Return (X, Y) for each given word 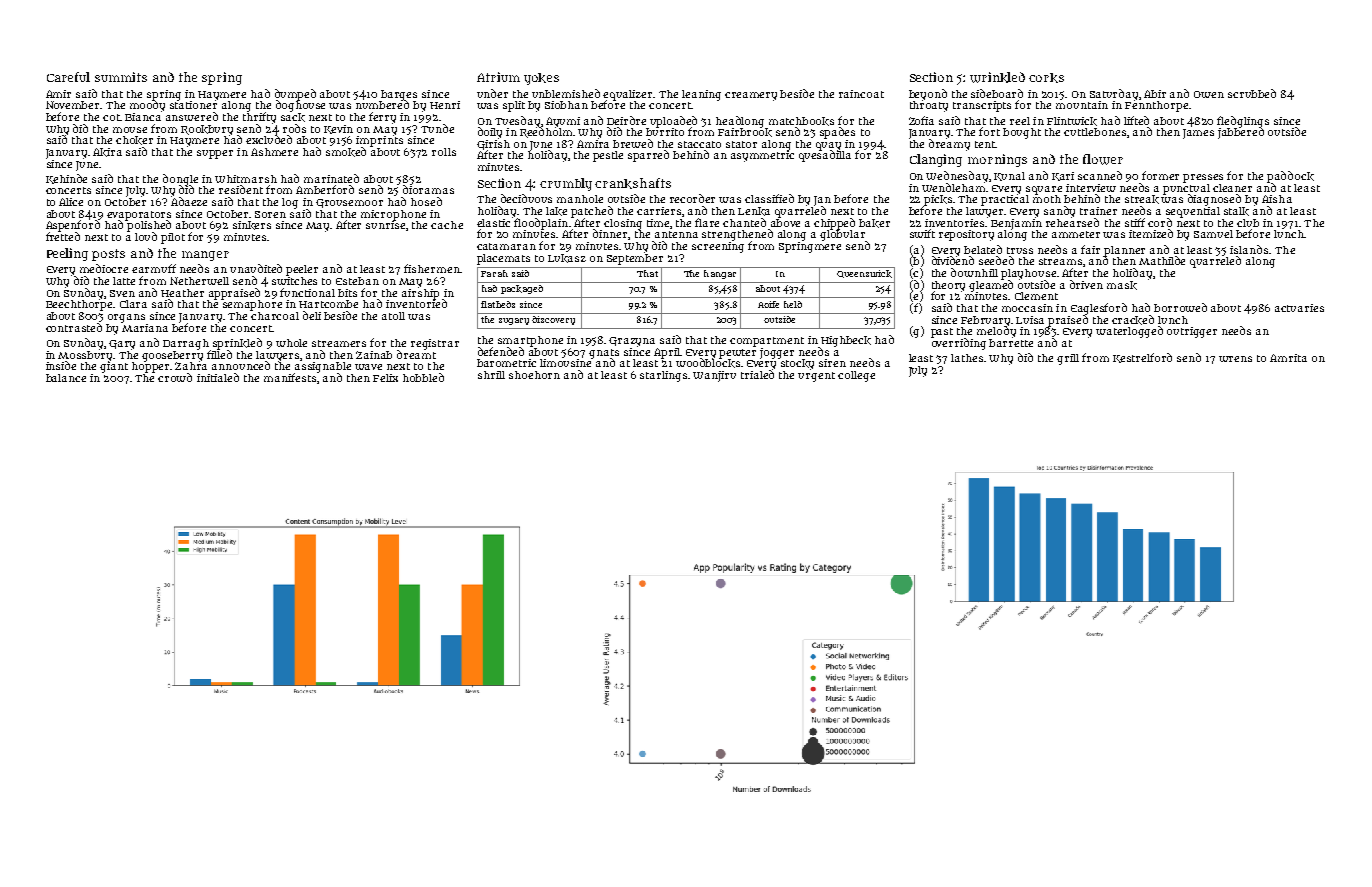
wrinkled (997, 77)
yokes (541, 79)
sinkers (252, 225)
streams (1060, 261)
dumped (295, 95)
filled (219, 354)
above (785, 223)
